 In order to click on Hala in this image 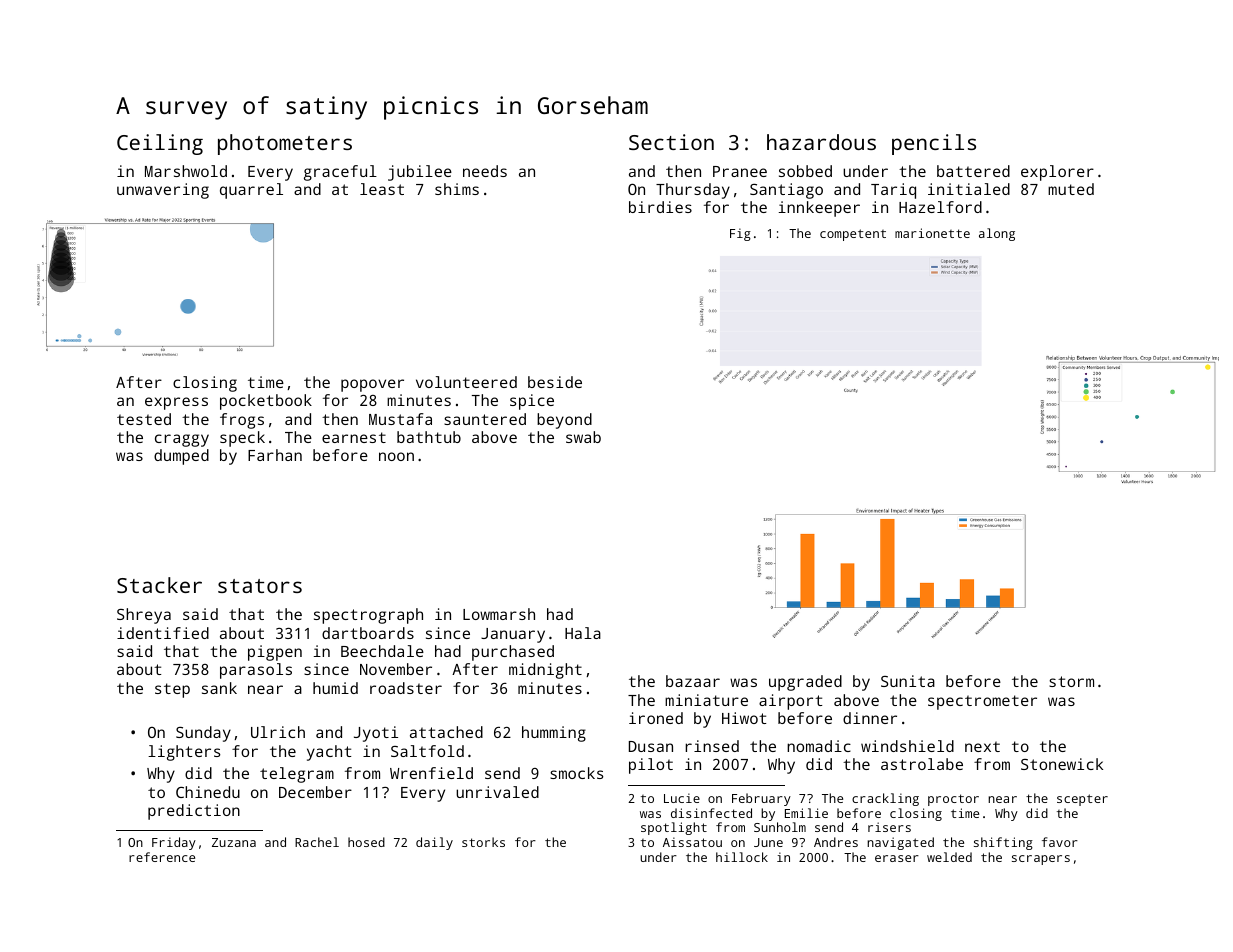, I will do `click(583, 633)`.
